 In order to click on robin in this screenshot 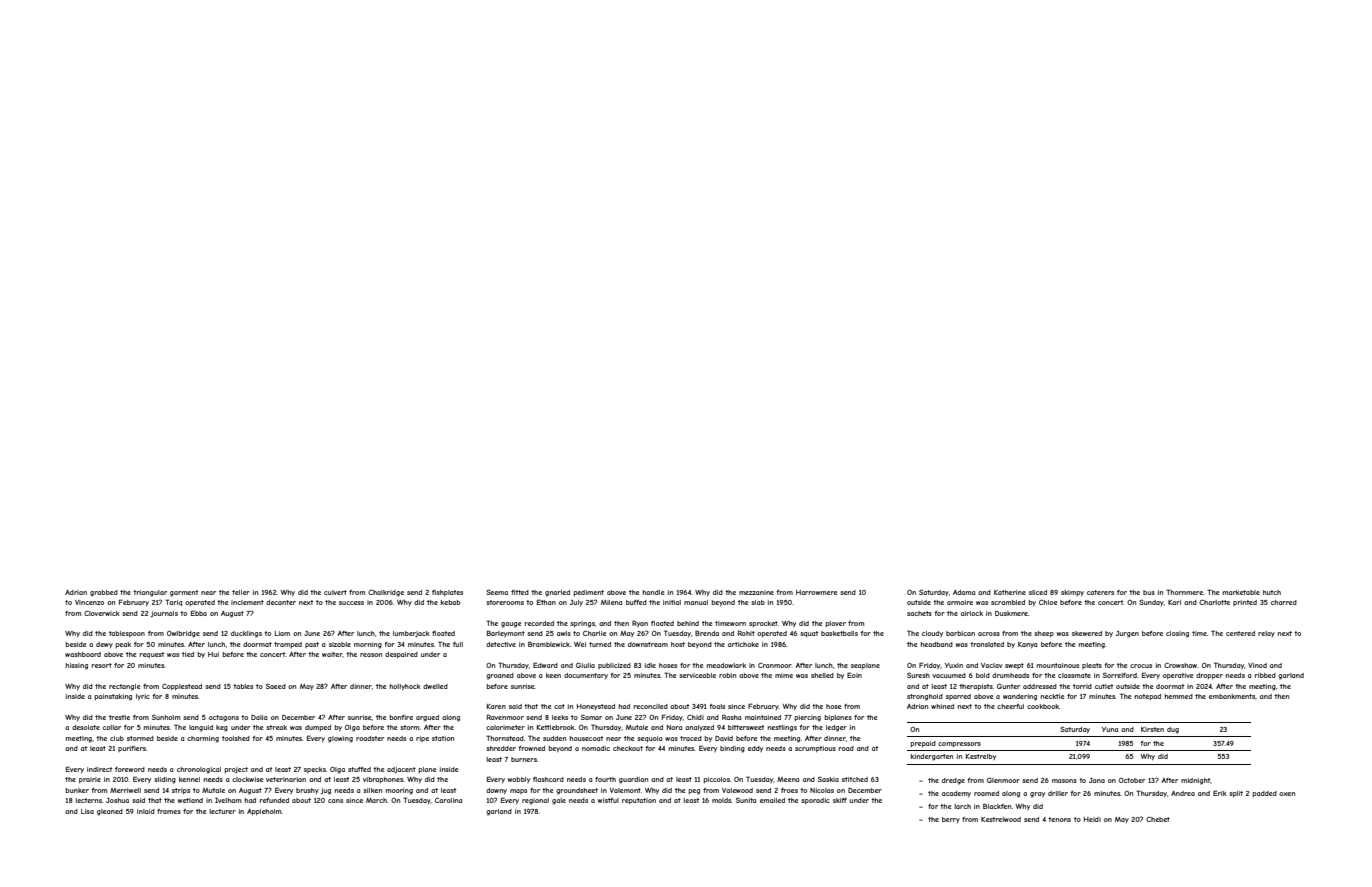, I will do `click(727, 675)`.
